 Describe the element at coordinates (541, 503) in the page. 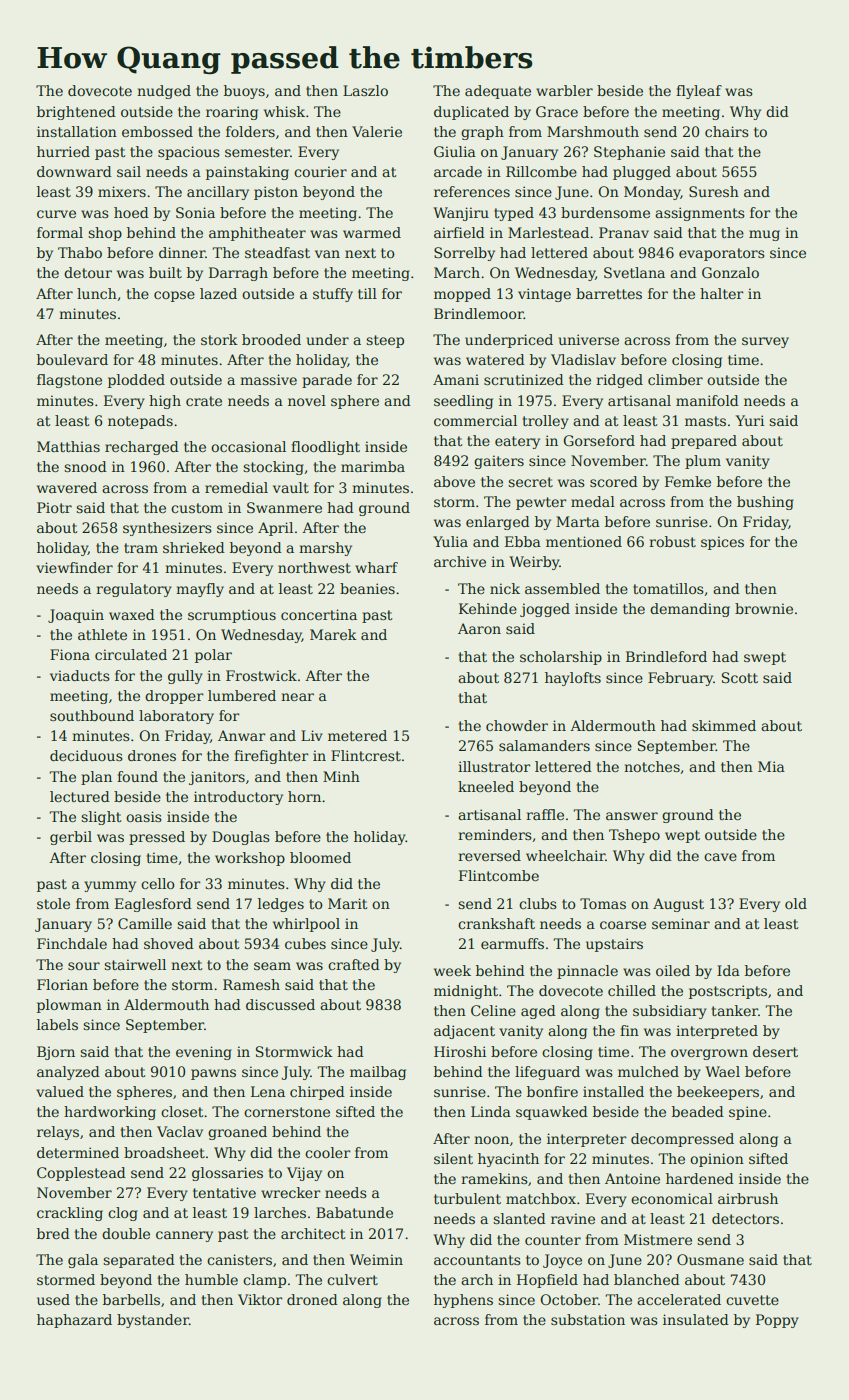

I see `pewter` at that location.
